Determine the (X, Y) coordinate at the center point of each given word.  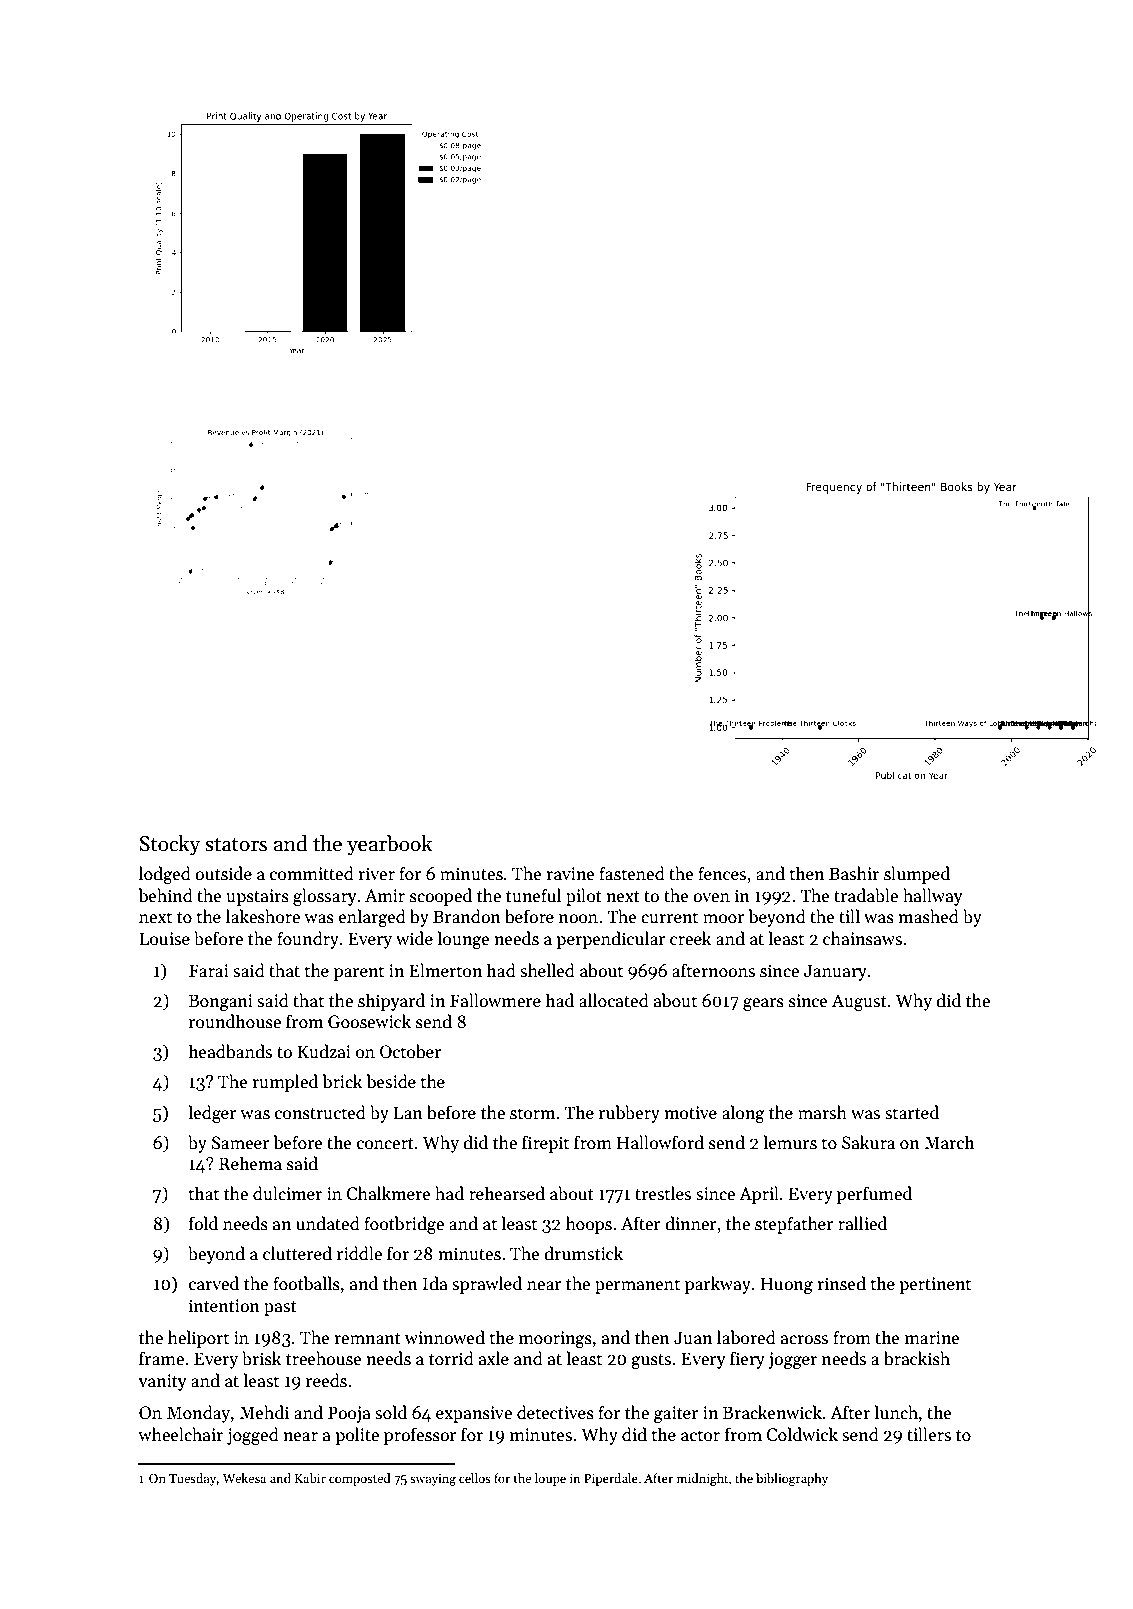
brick (342, 1081)
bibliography (792, 1479)
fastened (632, 873)
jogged (253, 1436)
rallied (862, 1223)
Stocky (169, 845)
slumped (917, 875)
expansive (474, 1414)
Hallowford (660, 1142)
